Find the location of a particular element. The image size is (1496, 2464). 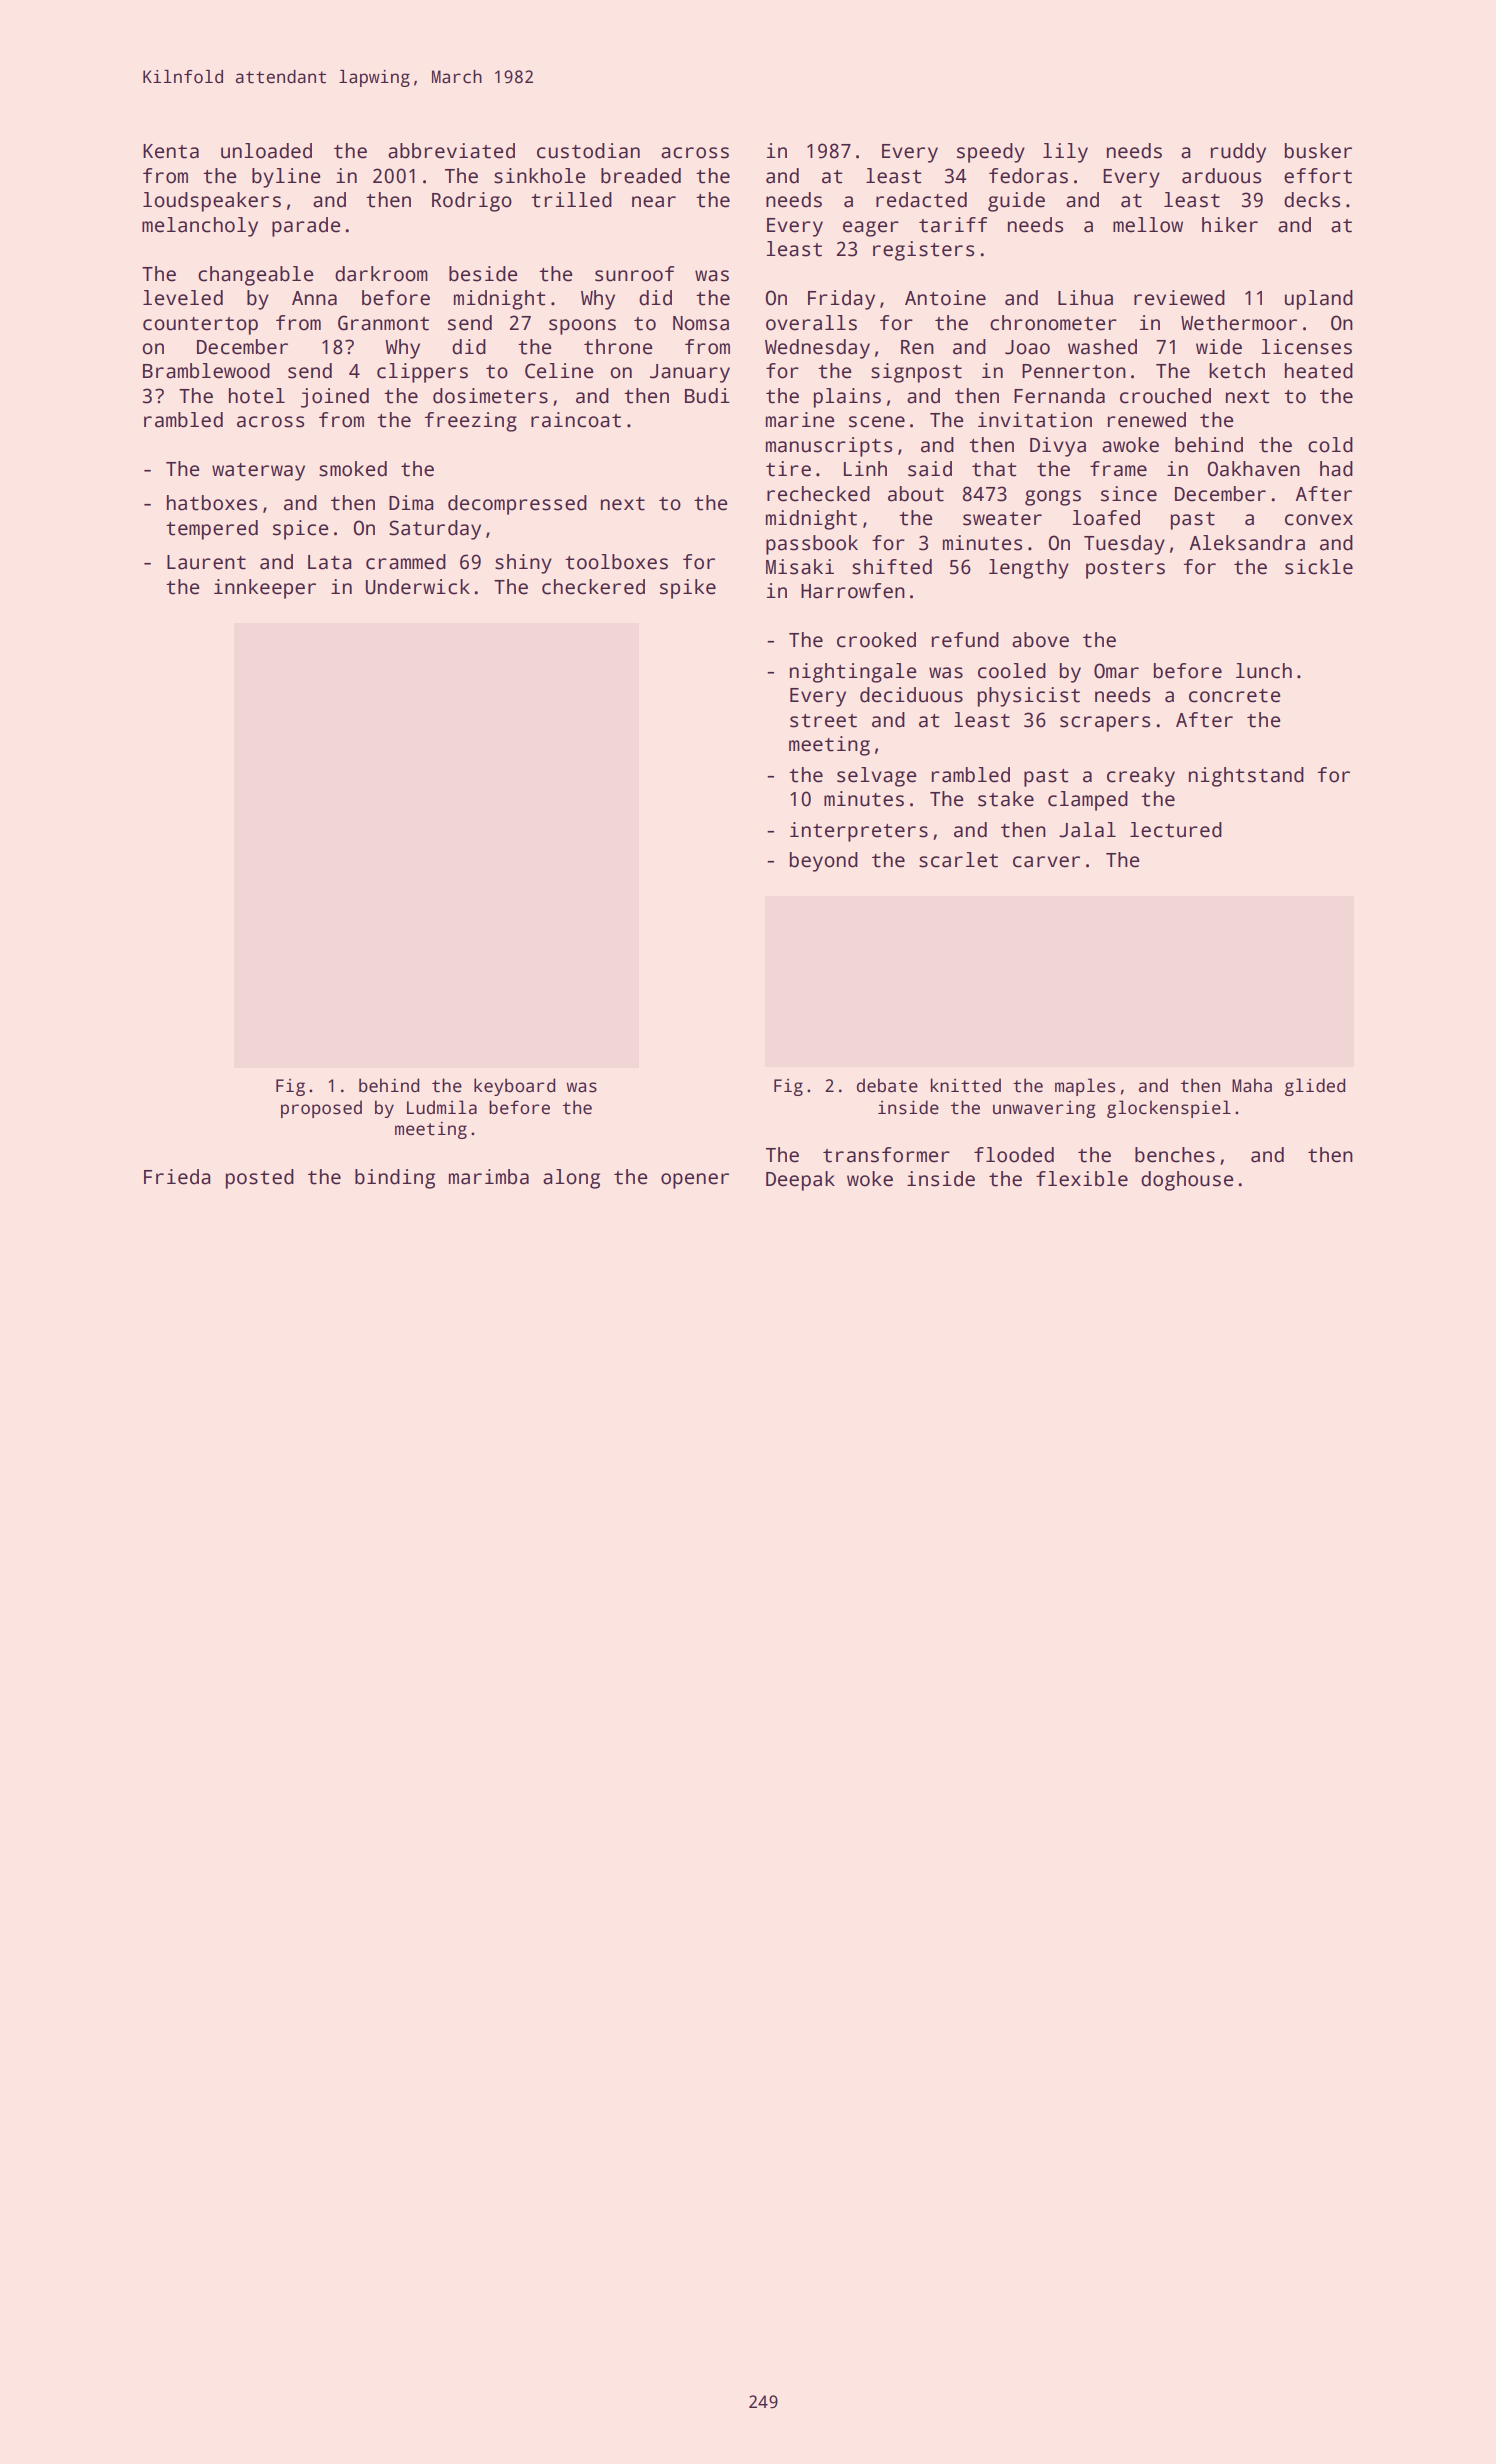

hatboxes is located at coordinates (212, 503).
